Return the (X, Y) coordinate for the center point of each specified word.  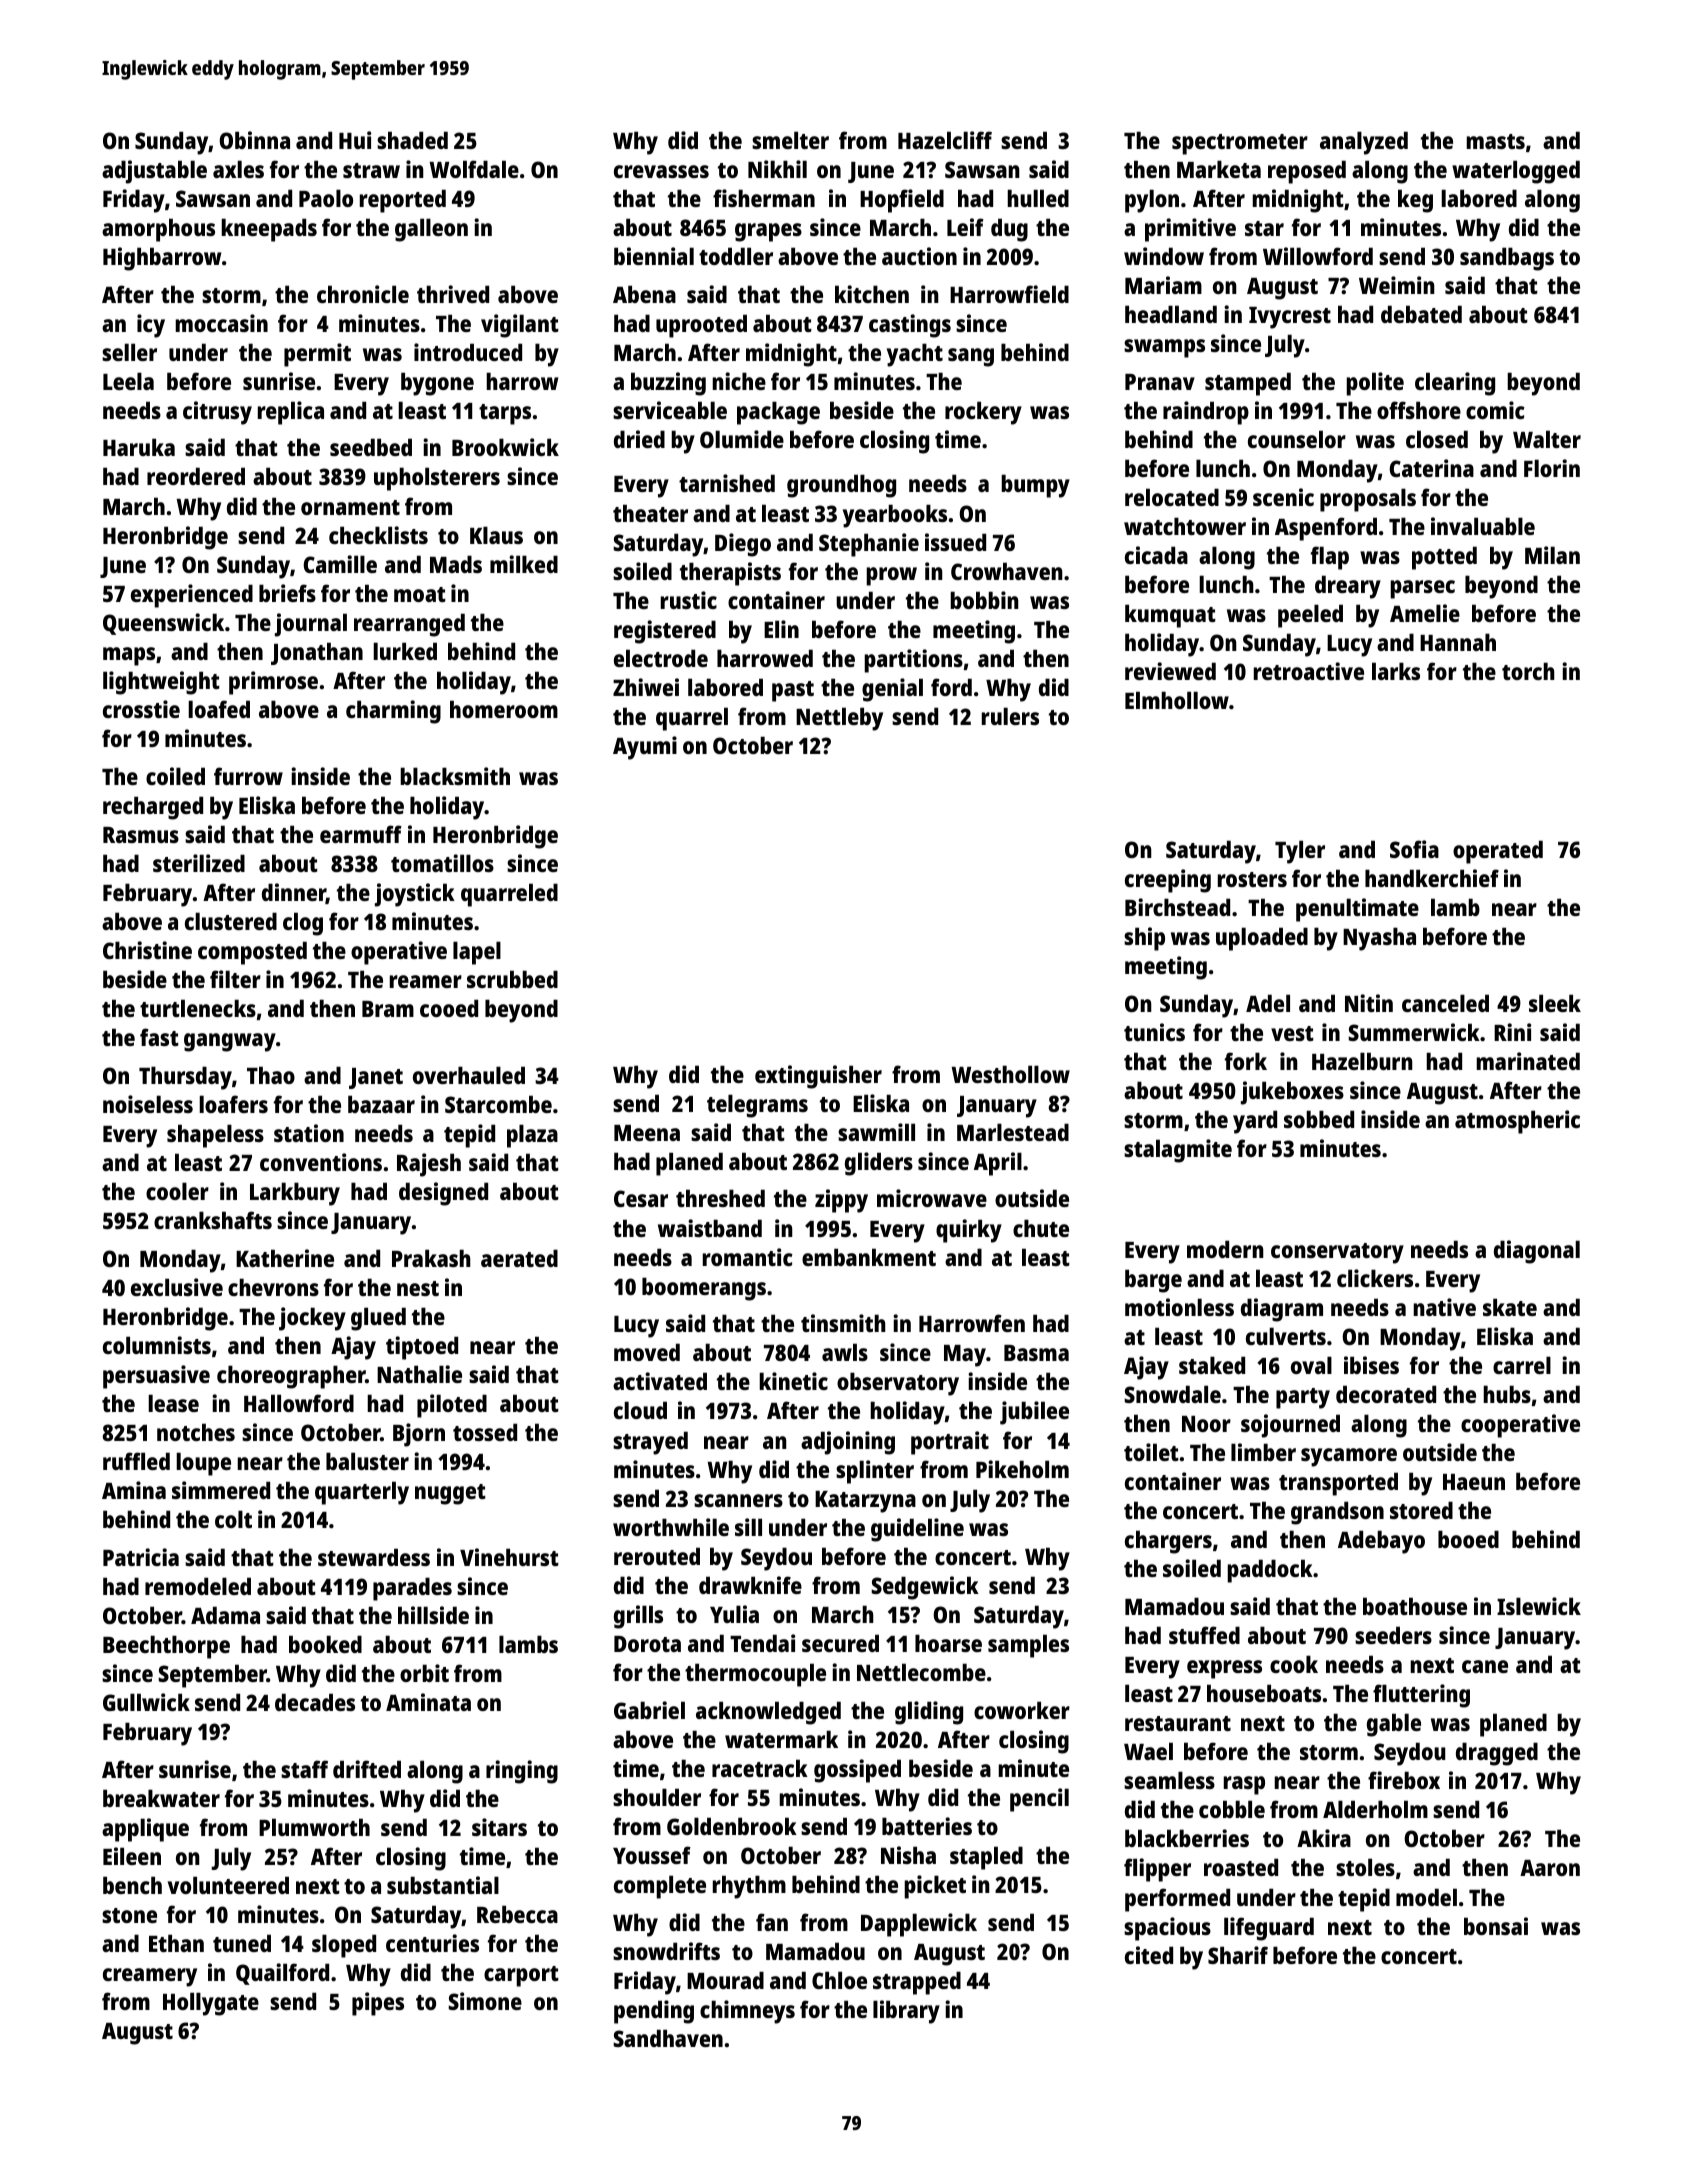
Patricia (141, 1557)
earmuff (361, 834)
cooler (177, 1191)
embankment (869, 1257)
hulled (1038, 198)
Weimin (1397, 285)
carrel (1522, 1365)
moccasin (221, 323)
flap (1330, 558)
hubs (1507, 1394)
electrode (661, 658)
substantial (443, 1885)
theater (650, 513)
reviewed (1170, 671)
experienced (192, 596)
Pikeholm (1022, 1469)
